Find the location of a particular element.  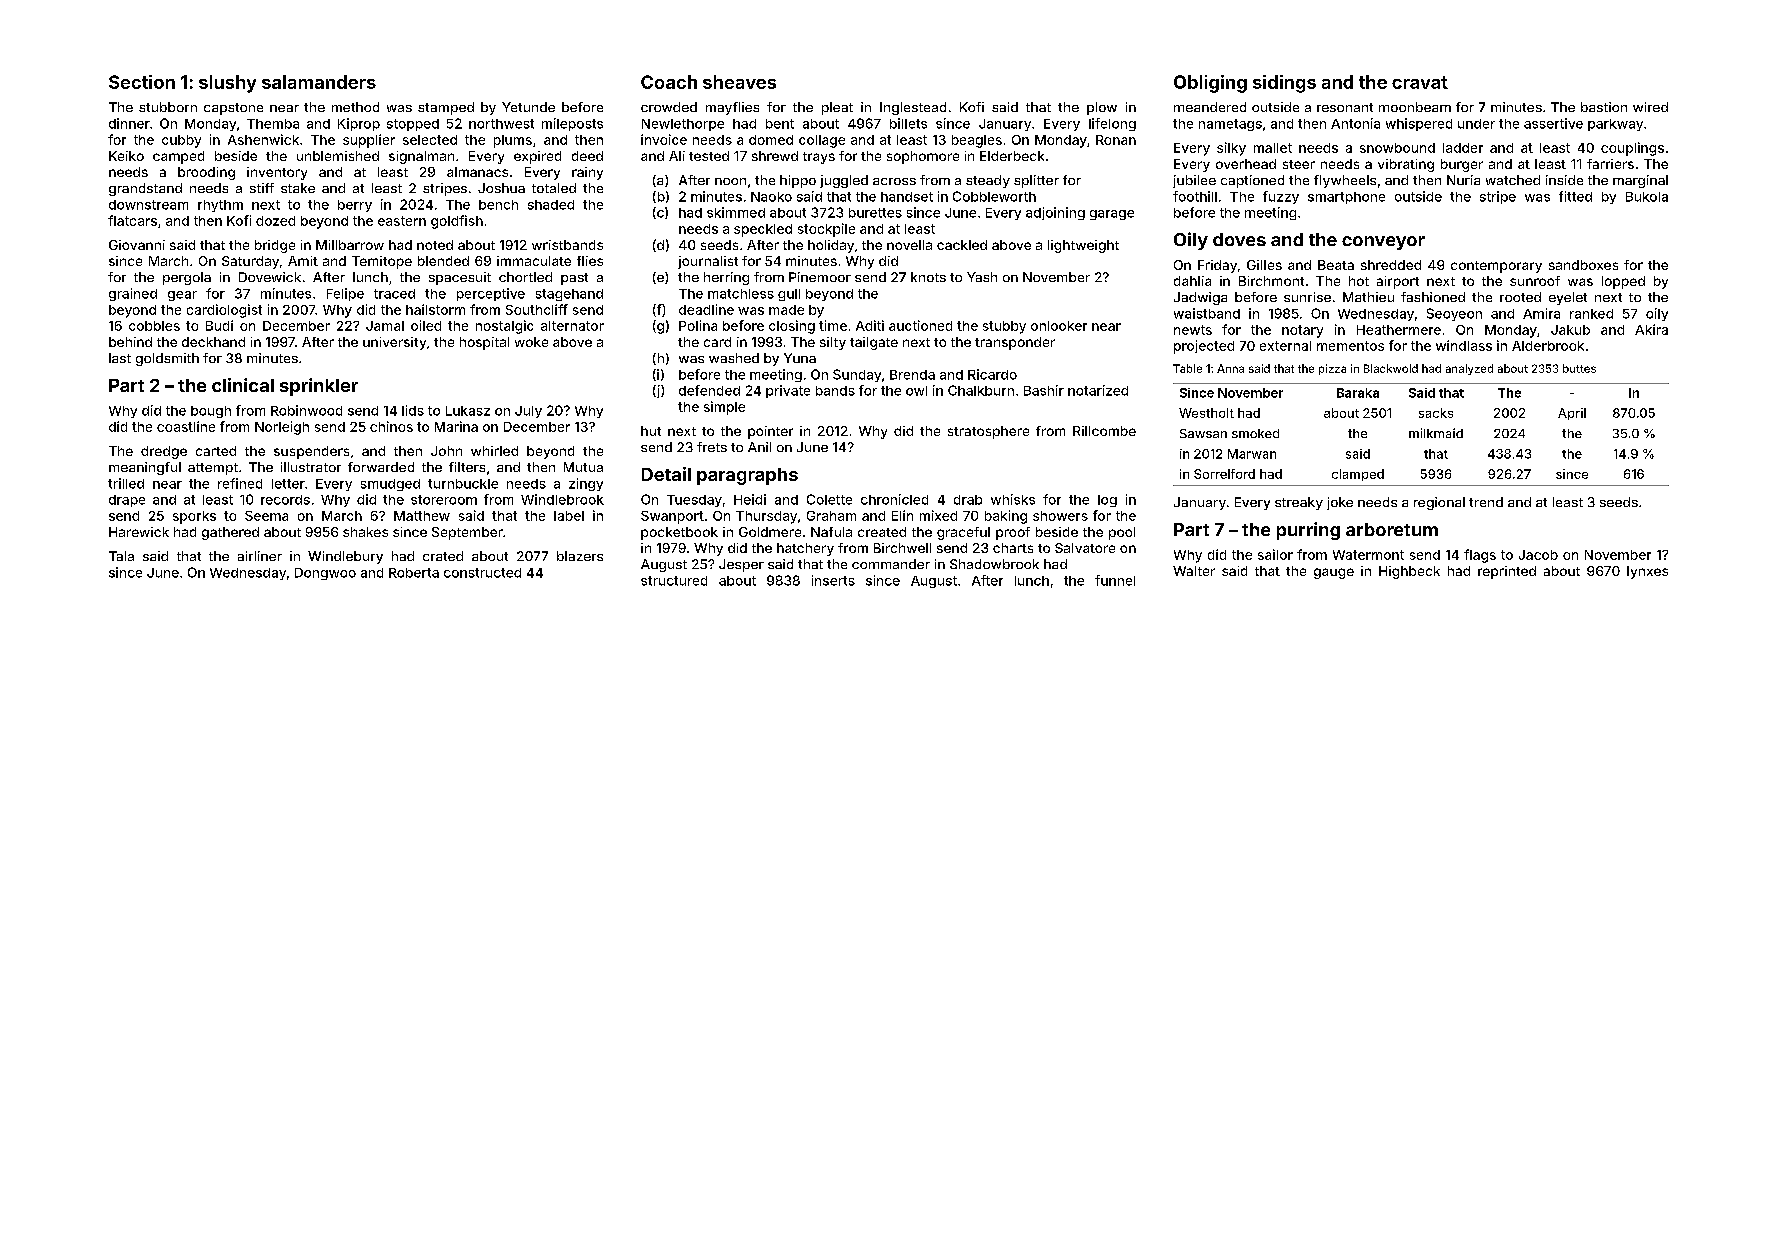

lynxes is located at coordinates (1647, 572).
